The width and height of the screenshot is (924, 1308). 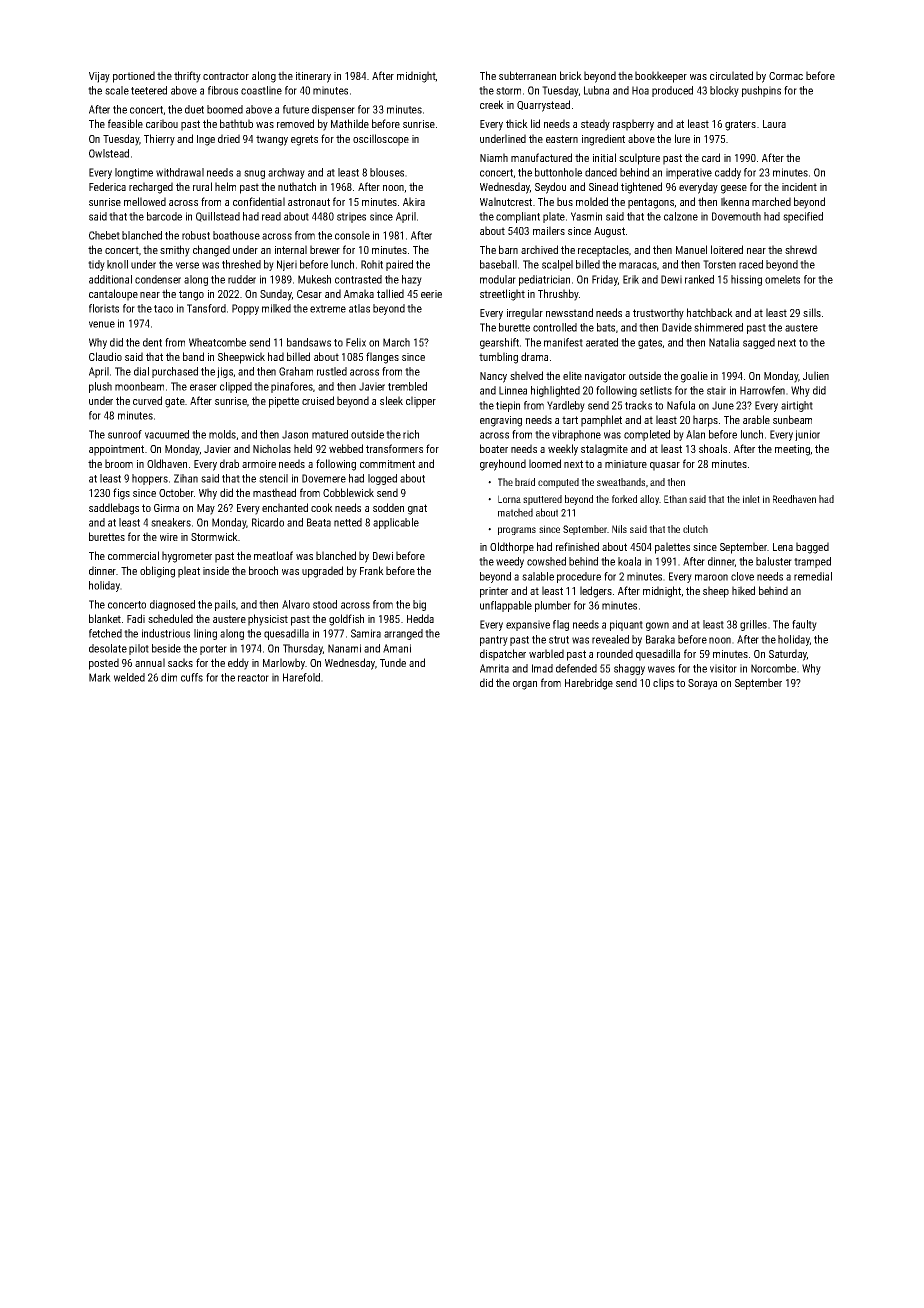 What do you see at coordinates (728, 173) in the screenshot?
I see `caddy` at bounding box center [728, 173].
